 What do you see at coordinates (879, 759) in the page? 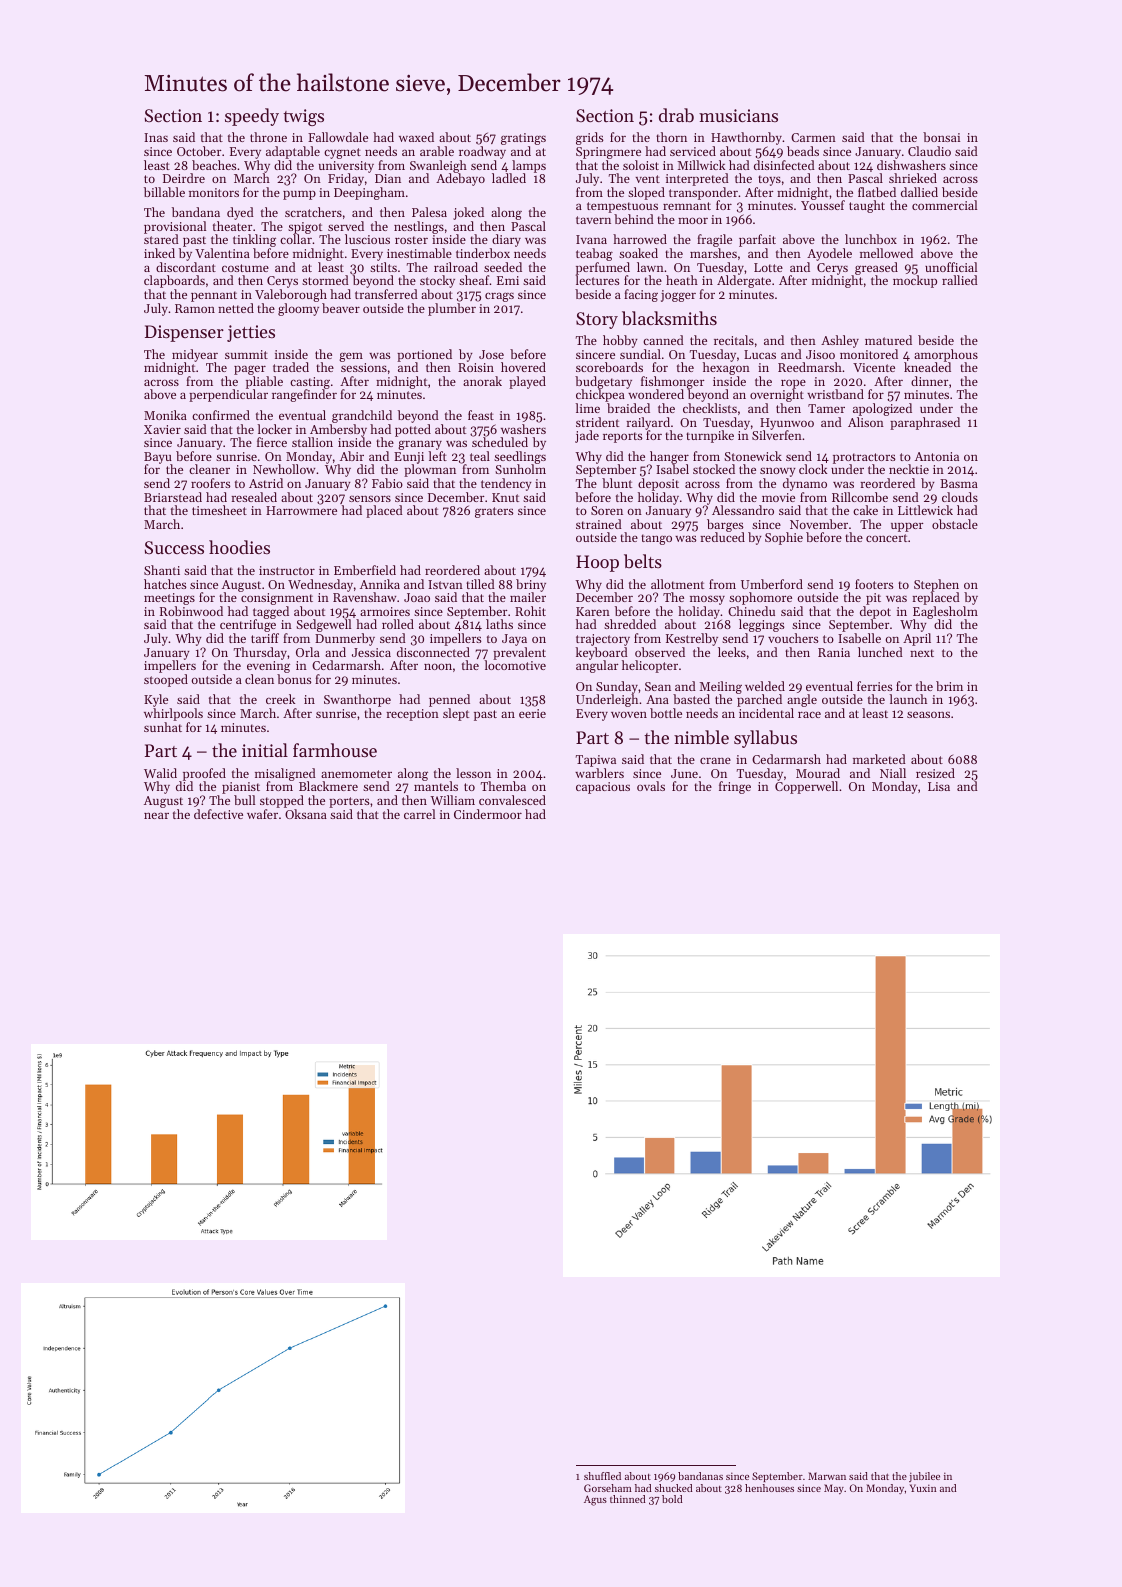
I see `marketed` at bounding box center [879, 759].
